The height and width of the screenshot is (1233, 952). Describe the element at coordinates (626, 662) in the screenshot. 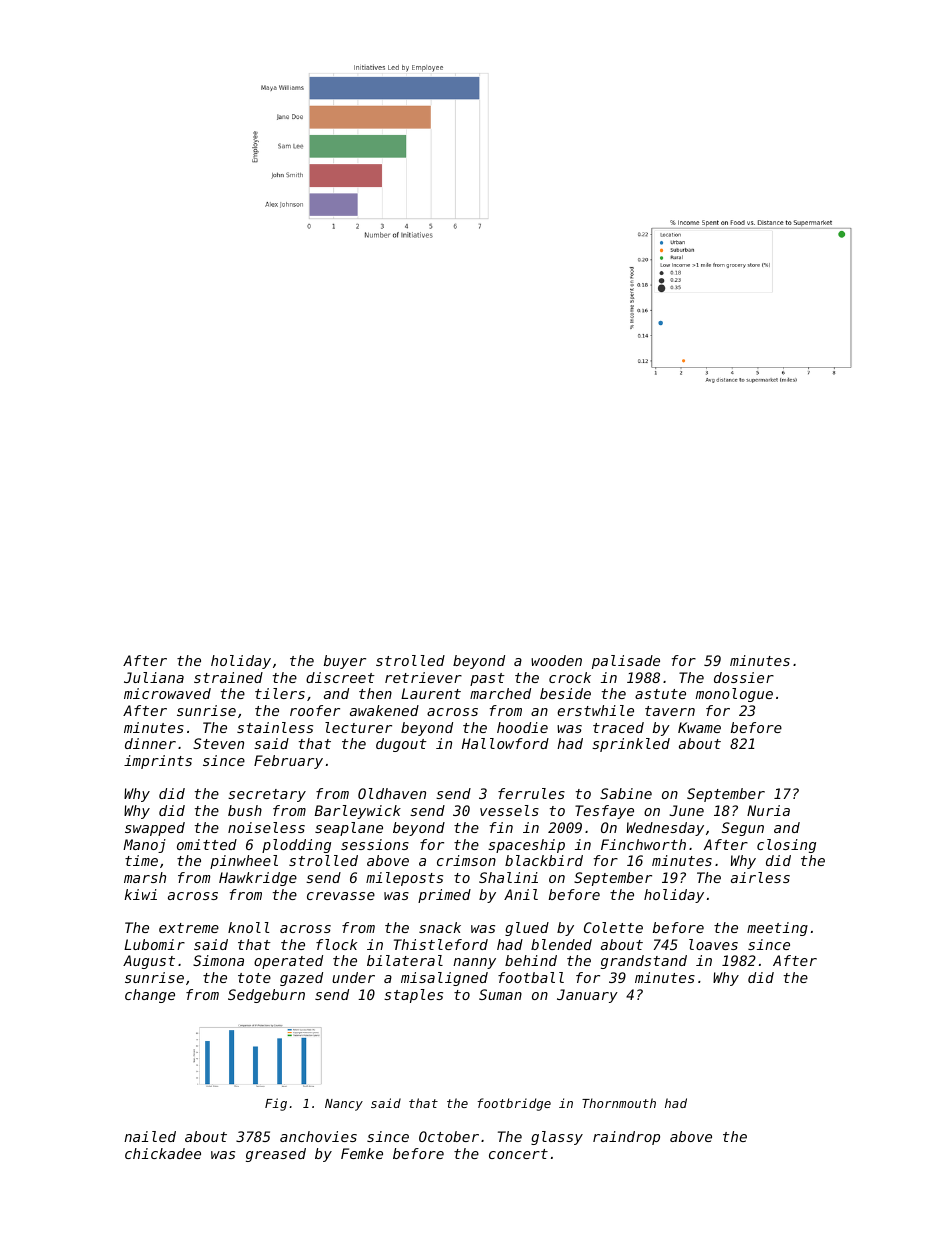

I see `palisade` at that location.
